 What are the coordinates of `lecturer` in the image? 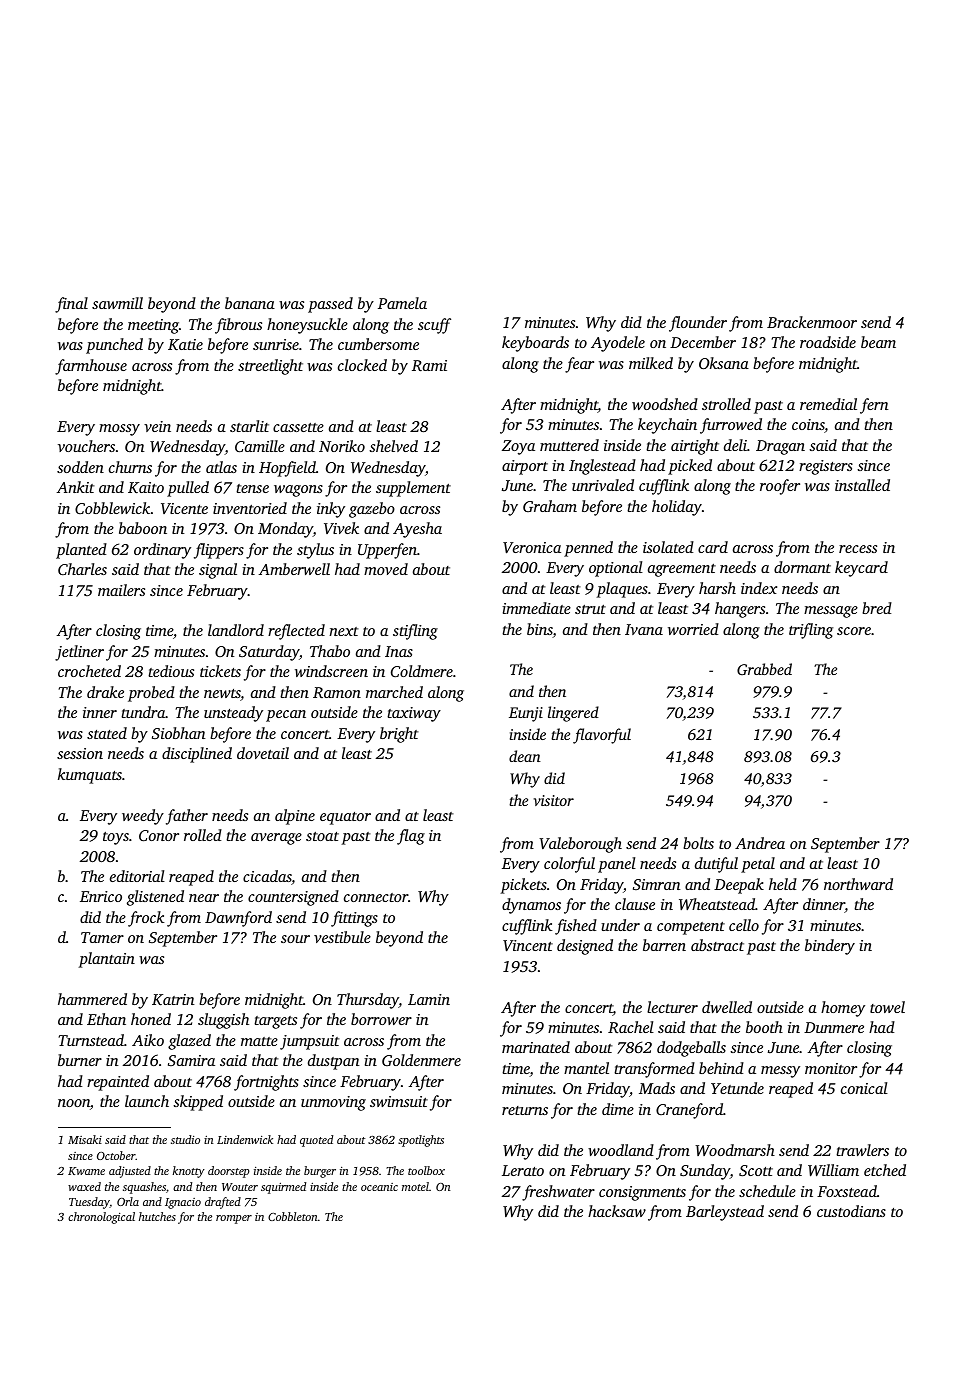 It's located at (672, 1007).
